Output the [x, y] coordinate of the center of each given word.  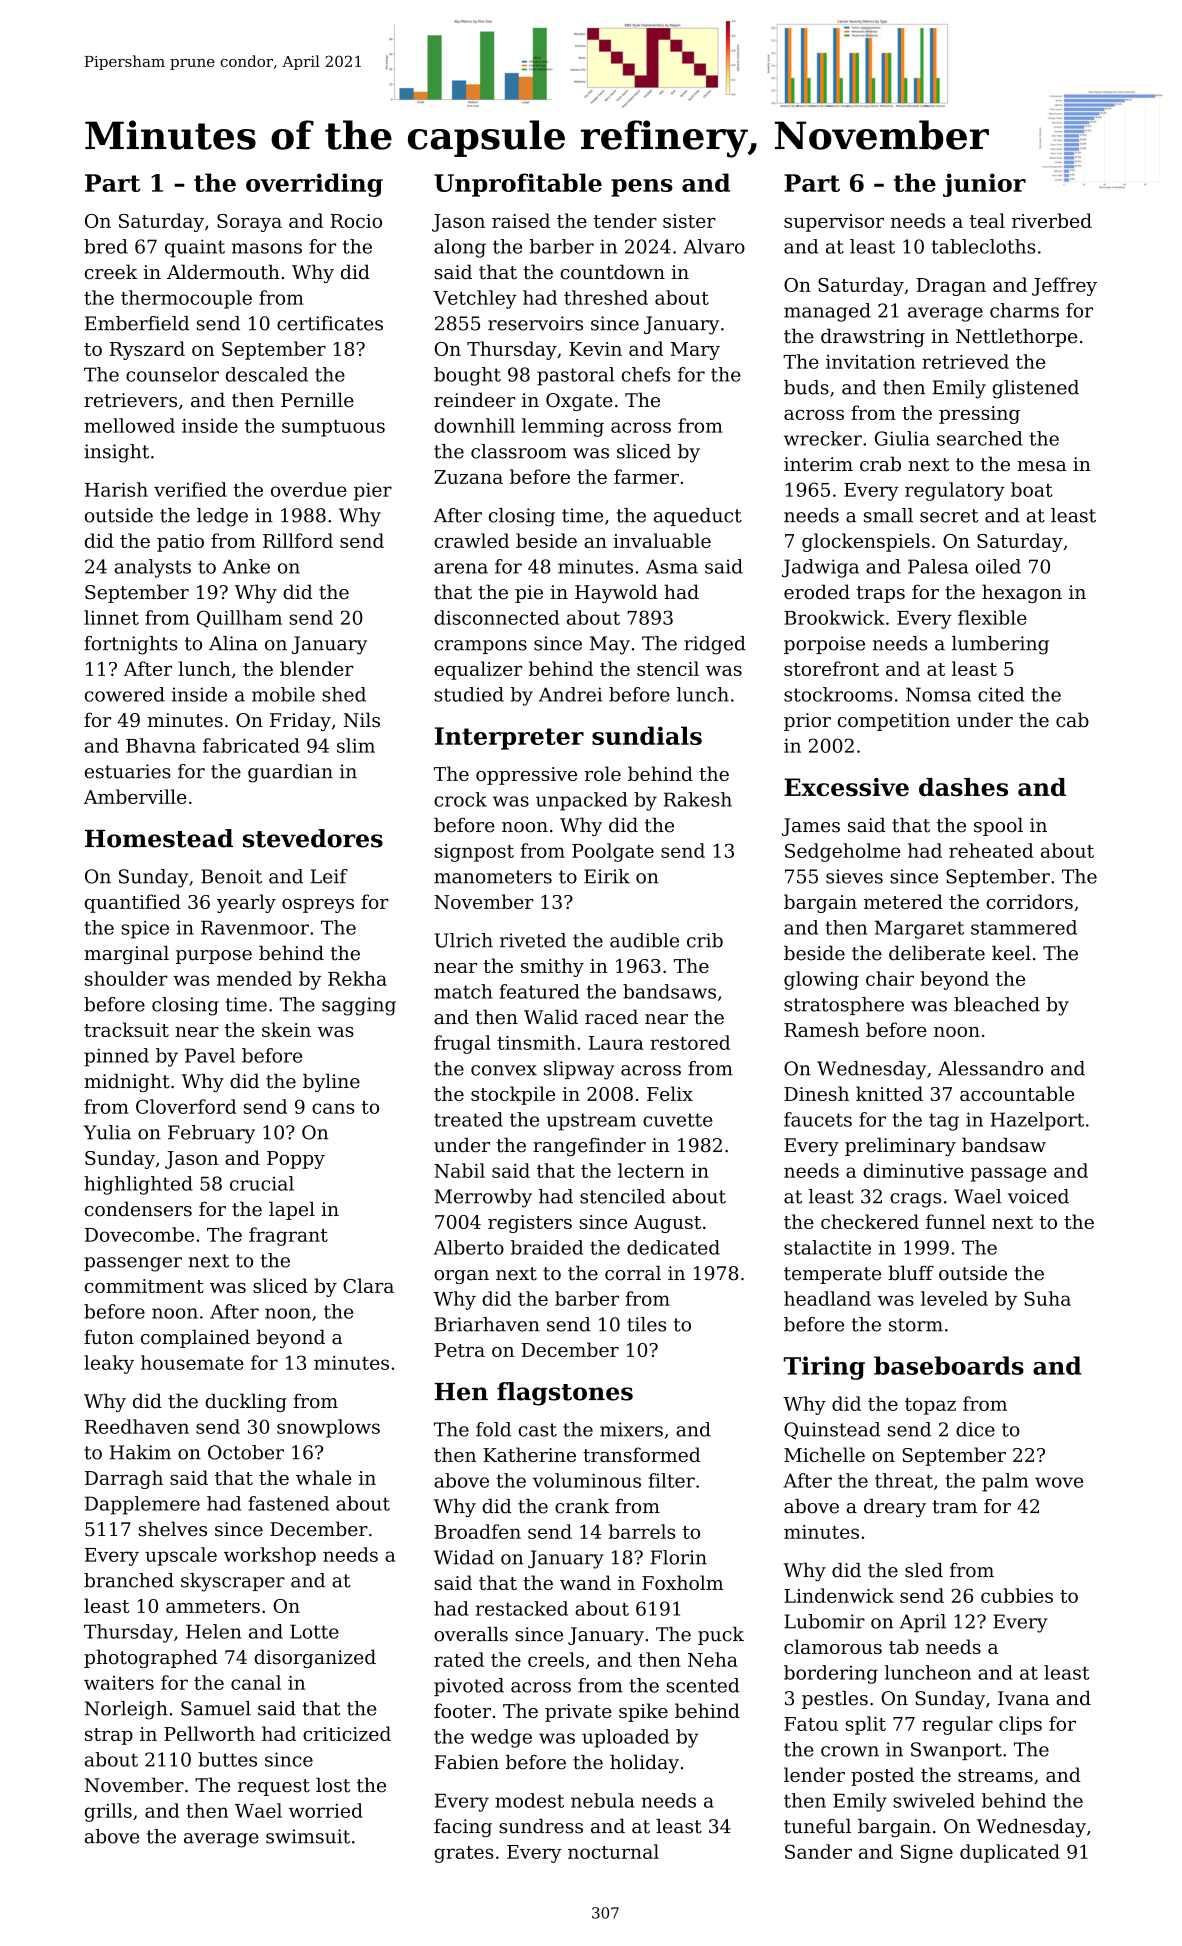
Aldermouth [223, 272]
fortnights [131, 645]
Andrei [570, 694]
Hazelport [1037, 1121]
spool [998, 826]
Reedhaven [137, 1426]
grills [108, 1812]
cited [1001, 694]
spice [145, 929]
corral [633, 1273]
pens [642, 188]
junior [984, 185]
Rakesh [698, 799]
